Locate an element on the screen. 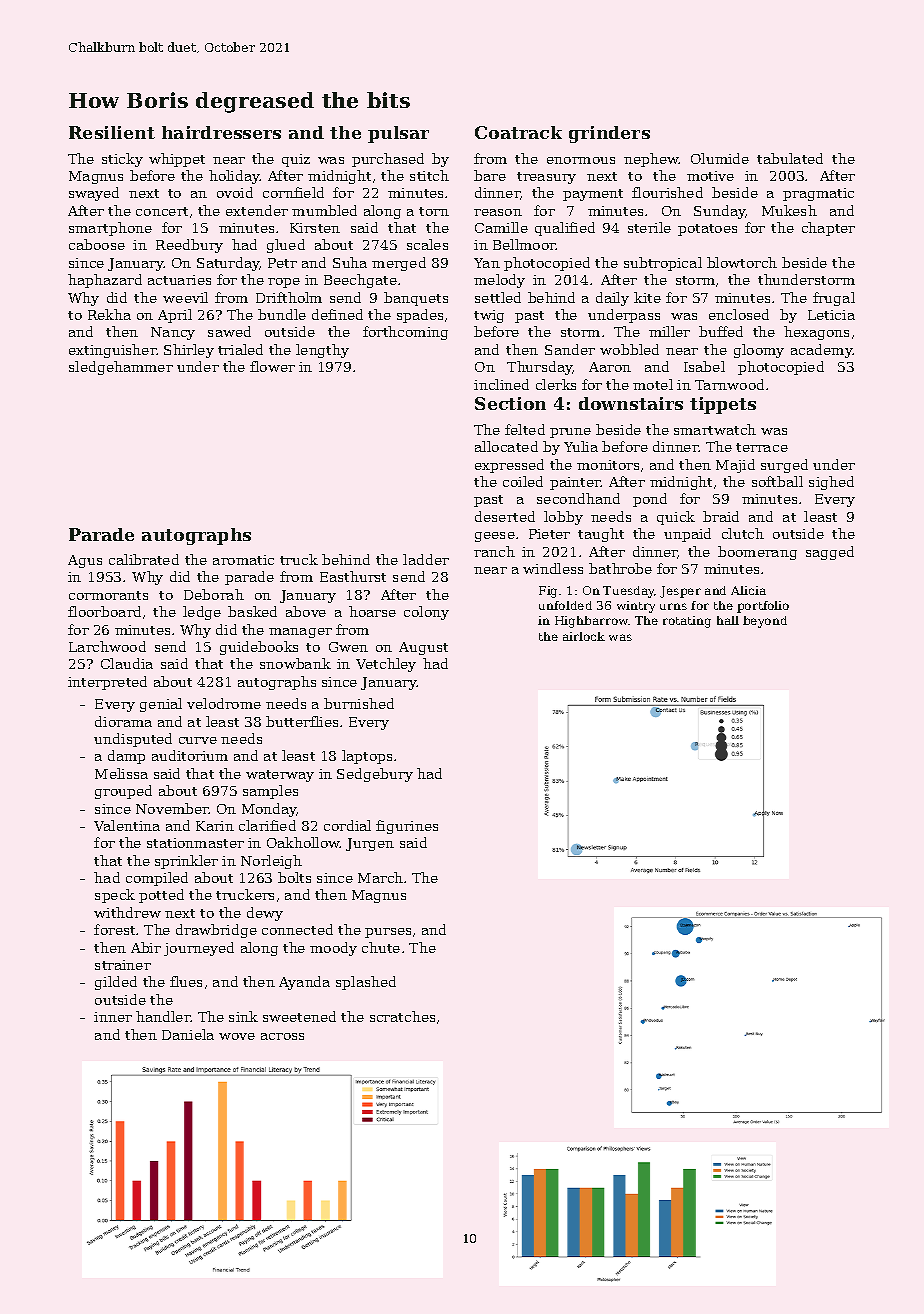  scratches is located at coordinates (402, 1016).
